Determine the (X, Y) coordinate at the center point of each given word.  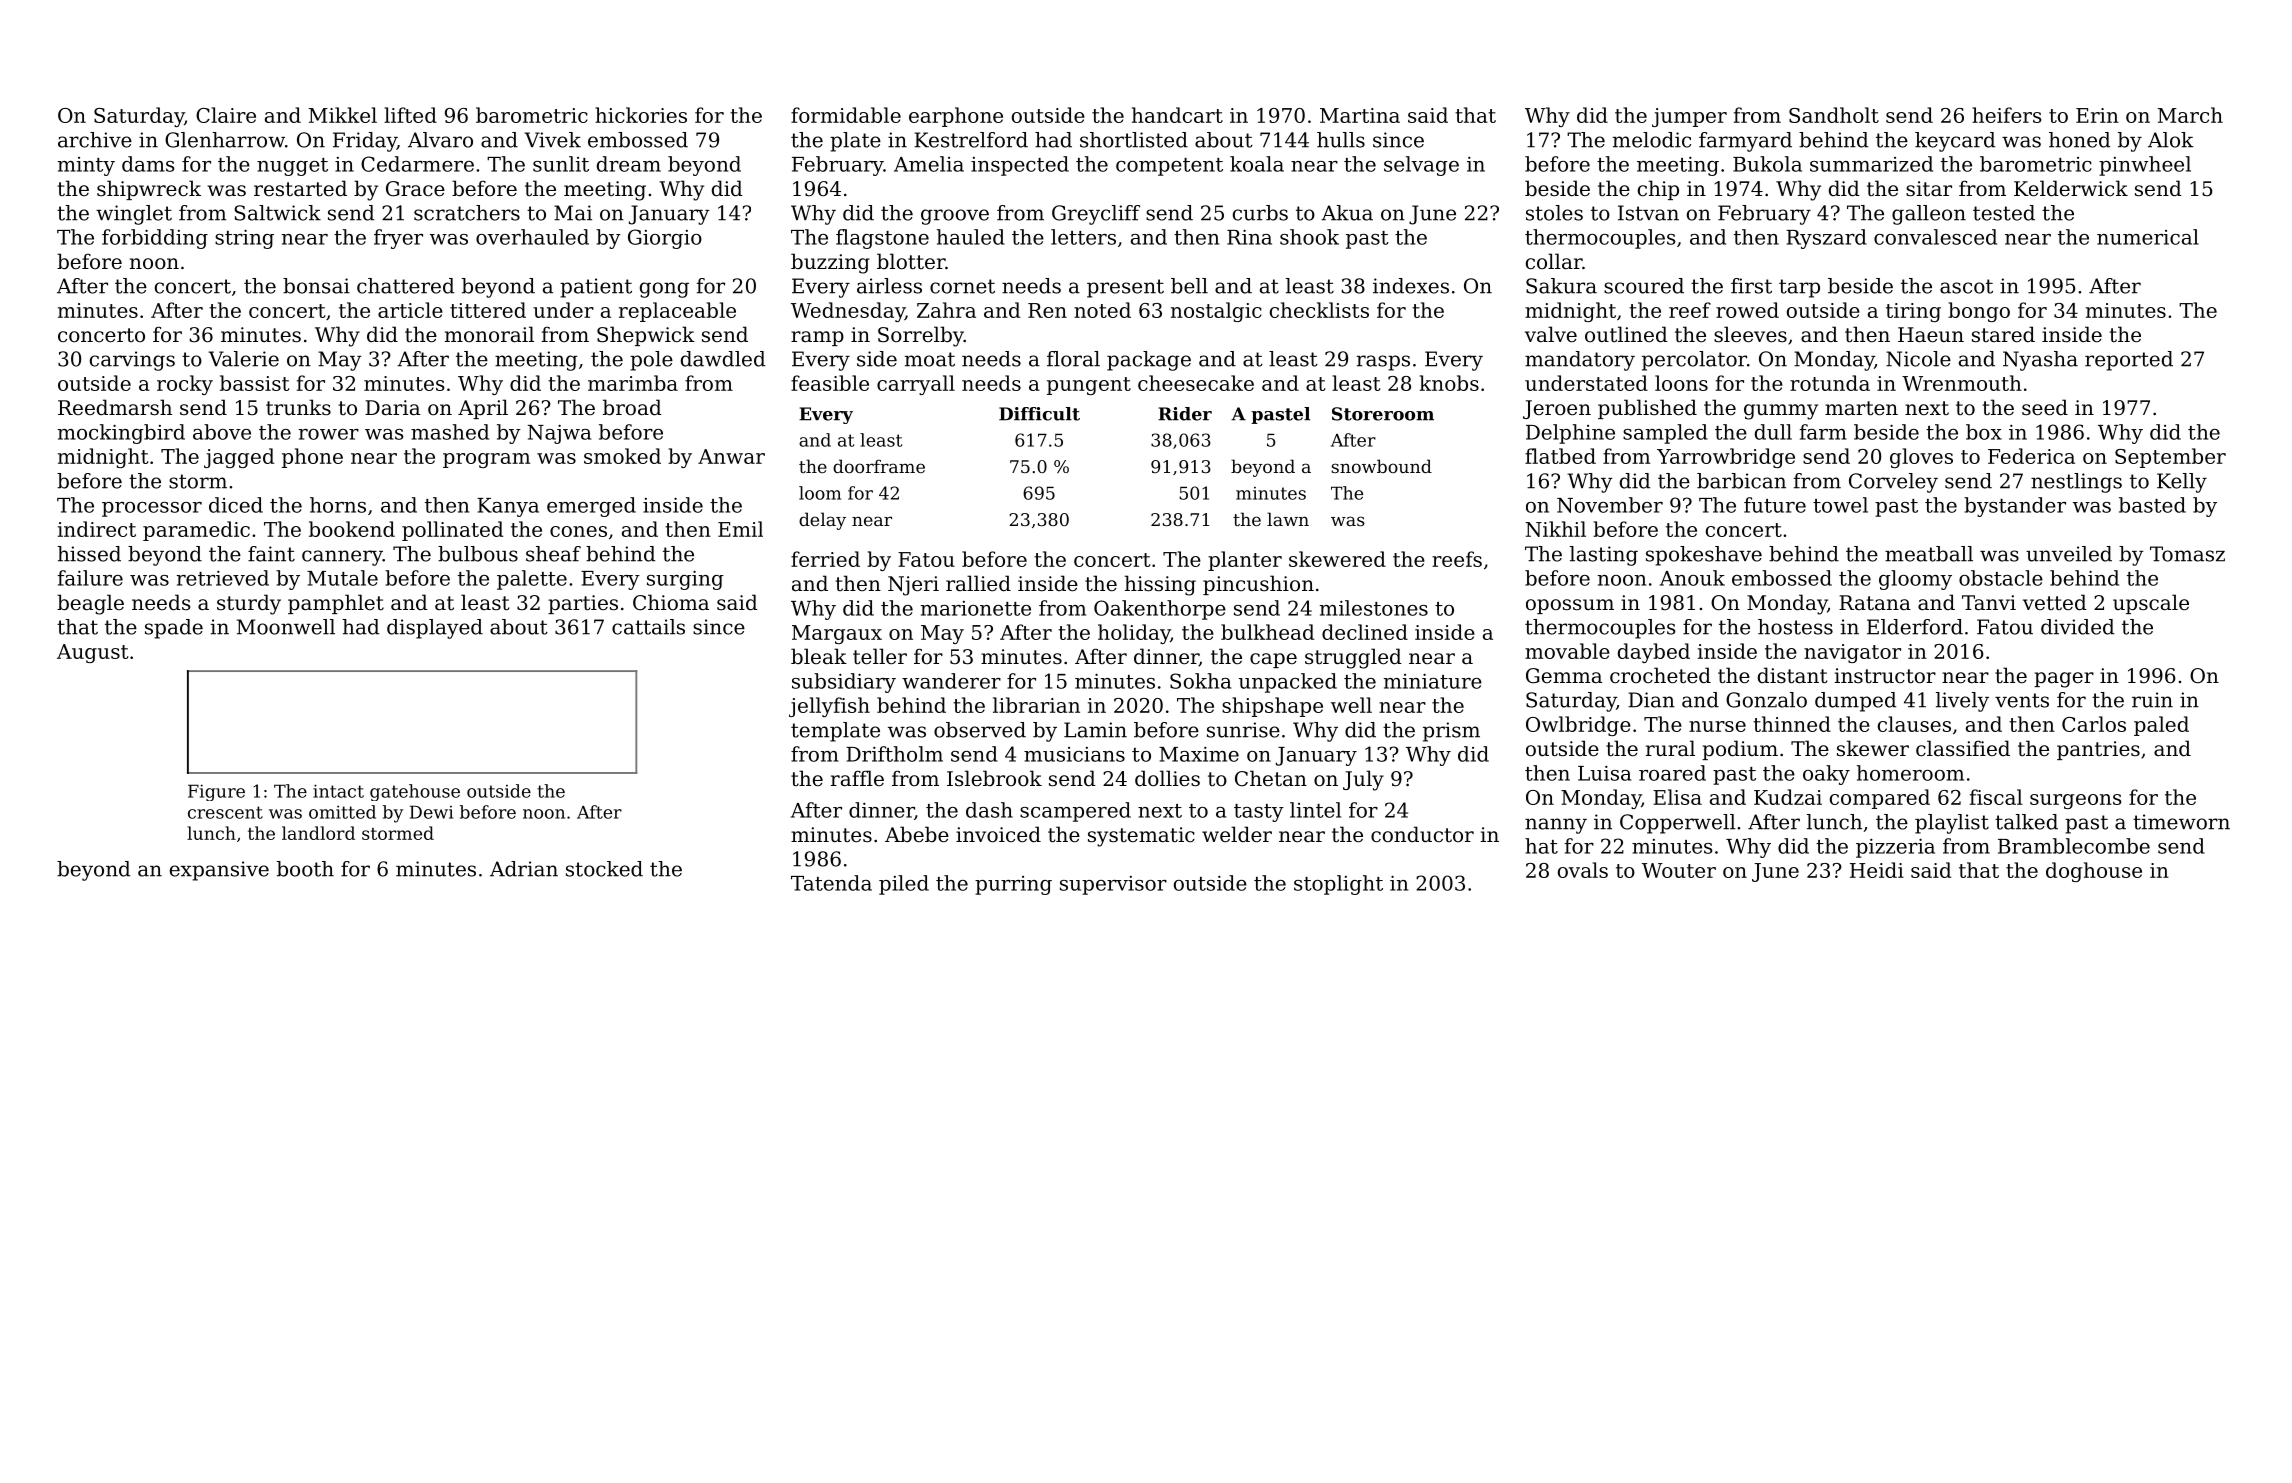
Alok (2171, 140)
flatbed (1560, 456)
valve (1551, 334)
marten (1861, 408)
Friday (365, 142)
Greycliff (1096, 215)
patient (596, 288)
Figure (216, 792)
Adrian (524, 869)
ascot (1966, 286)
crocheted (1660, 675)
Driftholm (894, 754)
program (486, 460)
